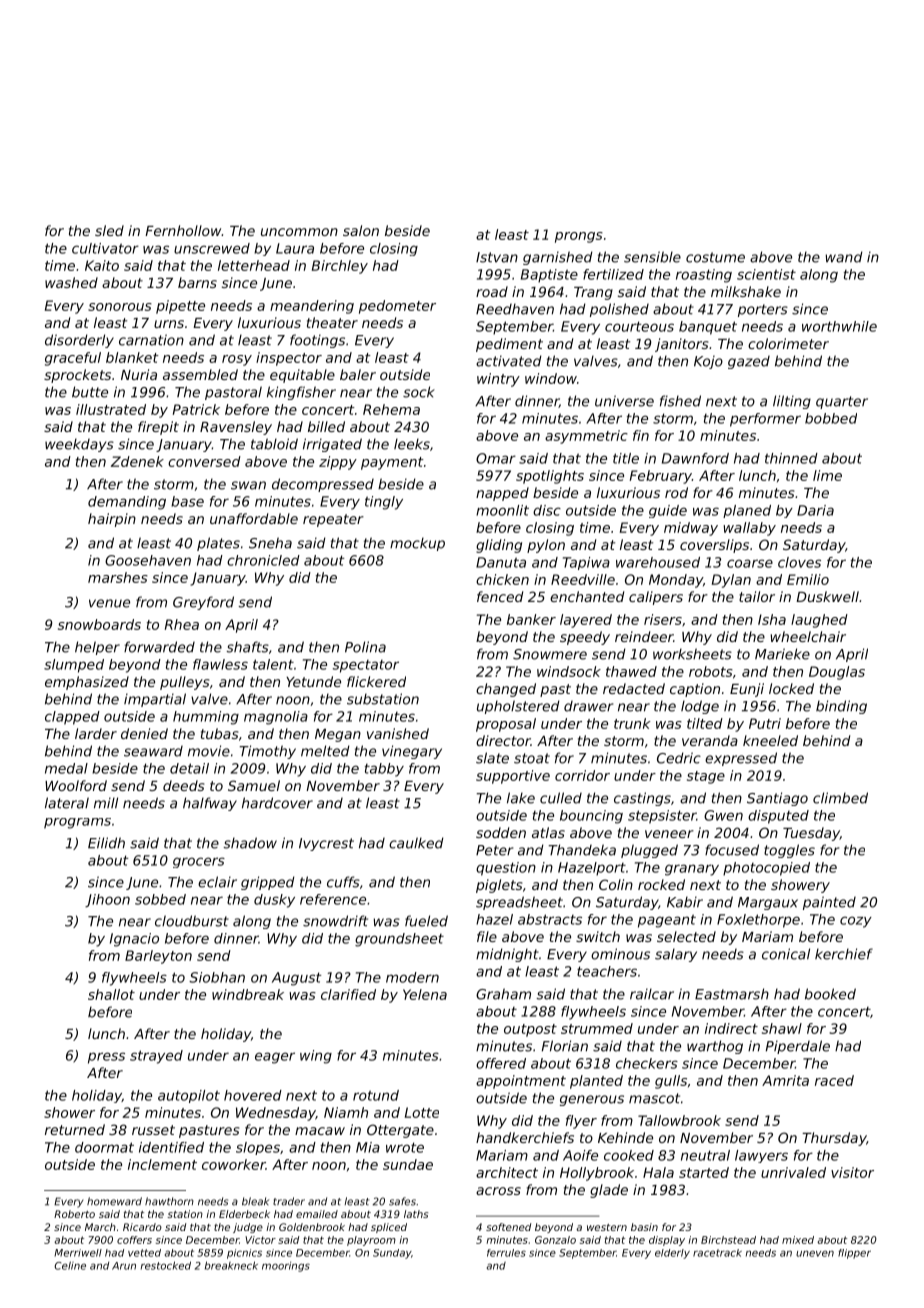  Describe the element at coordinates (365, 647) in the screenshot. I see `Polina` at that location.
